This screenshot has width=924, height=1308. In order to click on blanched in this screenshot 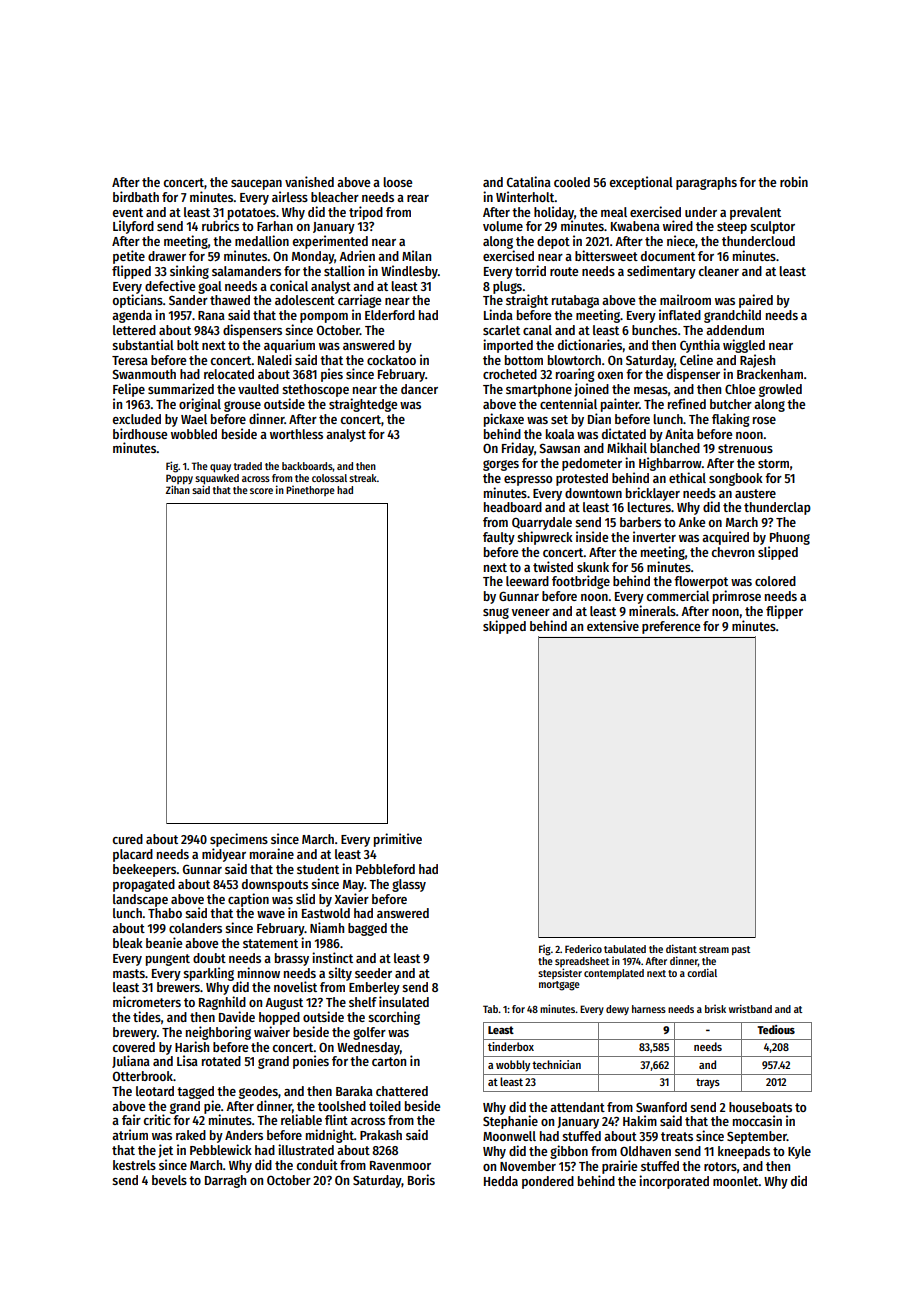, I will do `click(675, 448)`.
